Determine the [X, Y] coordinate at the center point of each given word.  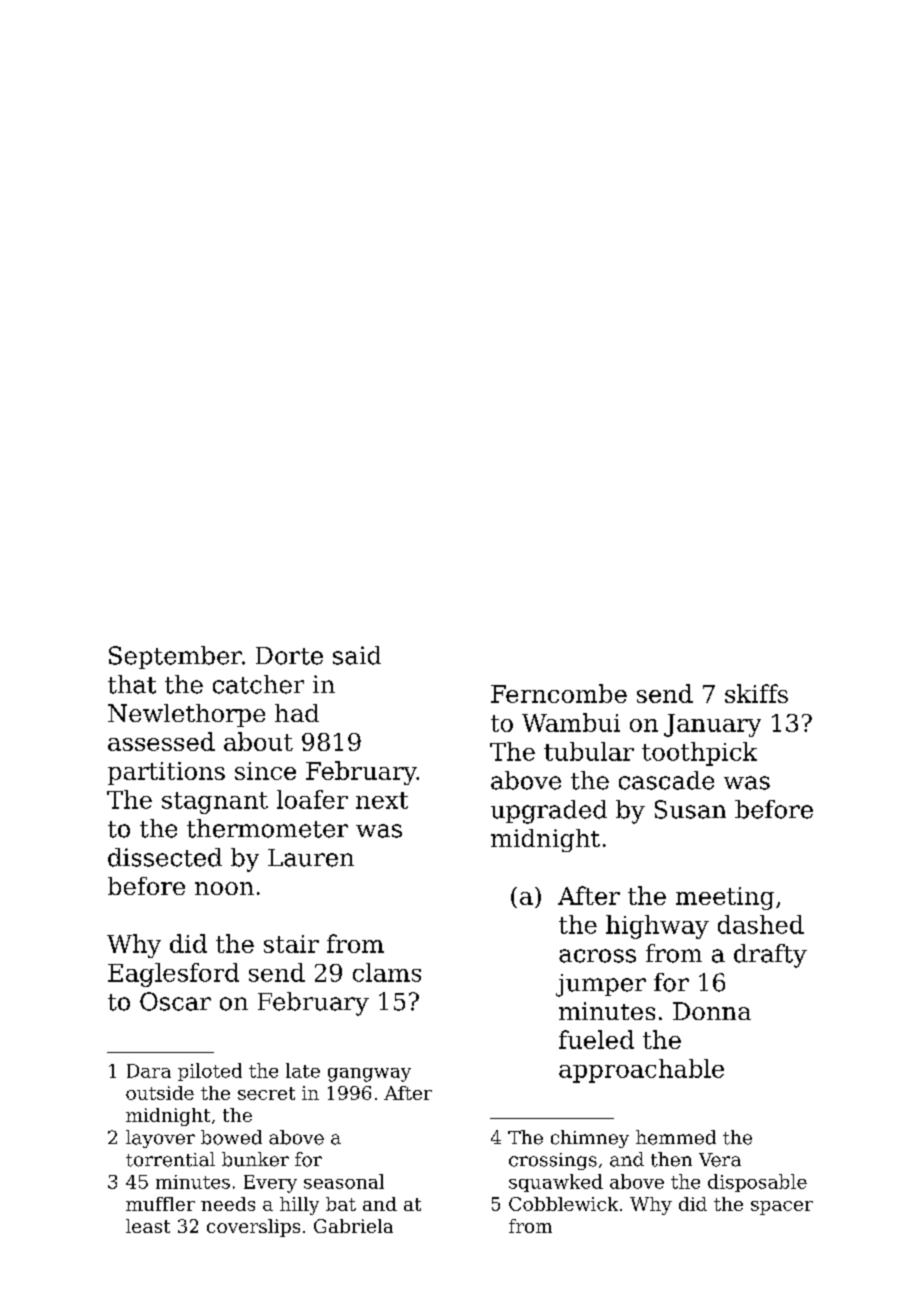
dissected [165, 857]
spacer [782, 1208]
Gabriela [353, 1226]
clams [387, 972]
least [148, 1226]
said [357, 655]
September [175, 657]
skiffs [756, 693]
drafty [770, 956]
